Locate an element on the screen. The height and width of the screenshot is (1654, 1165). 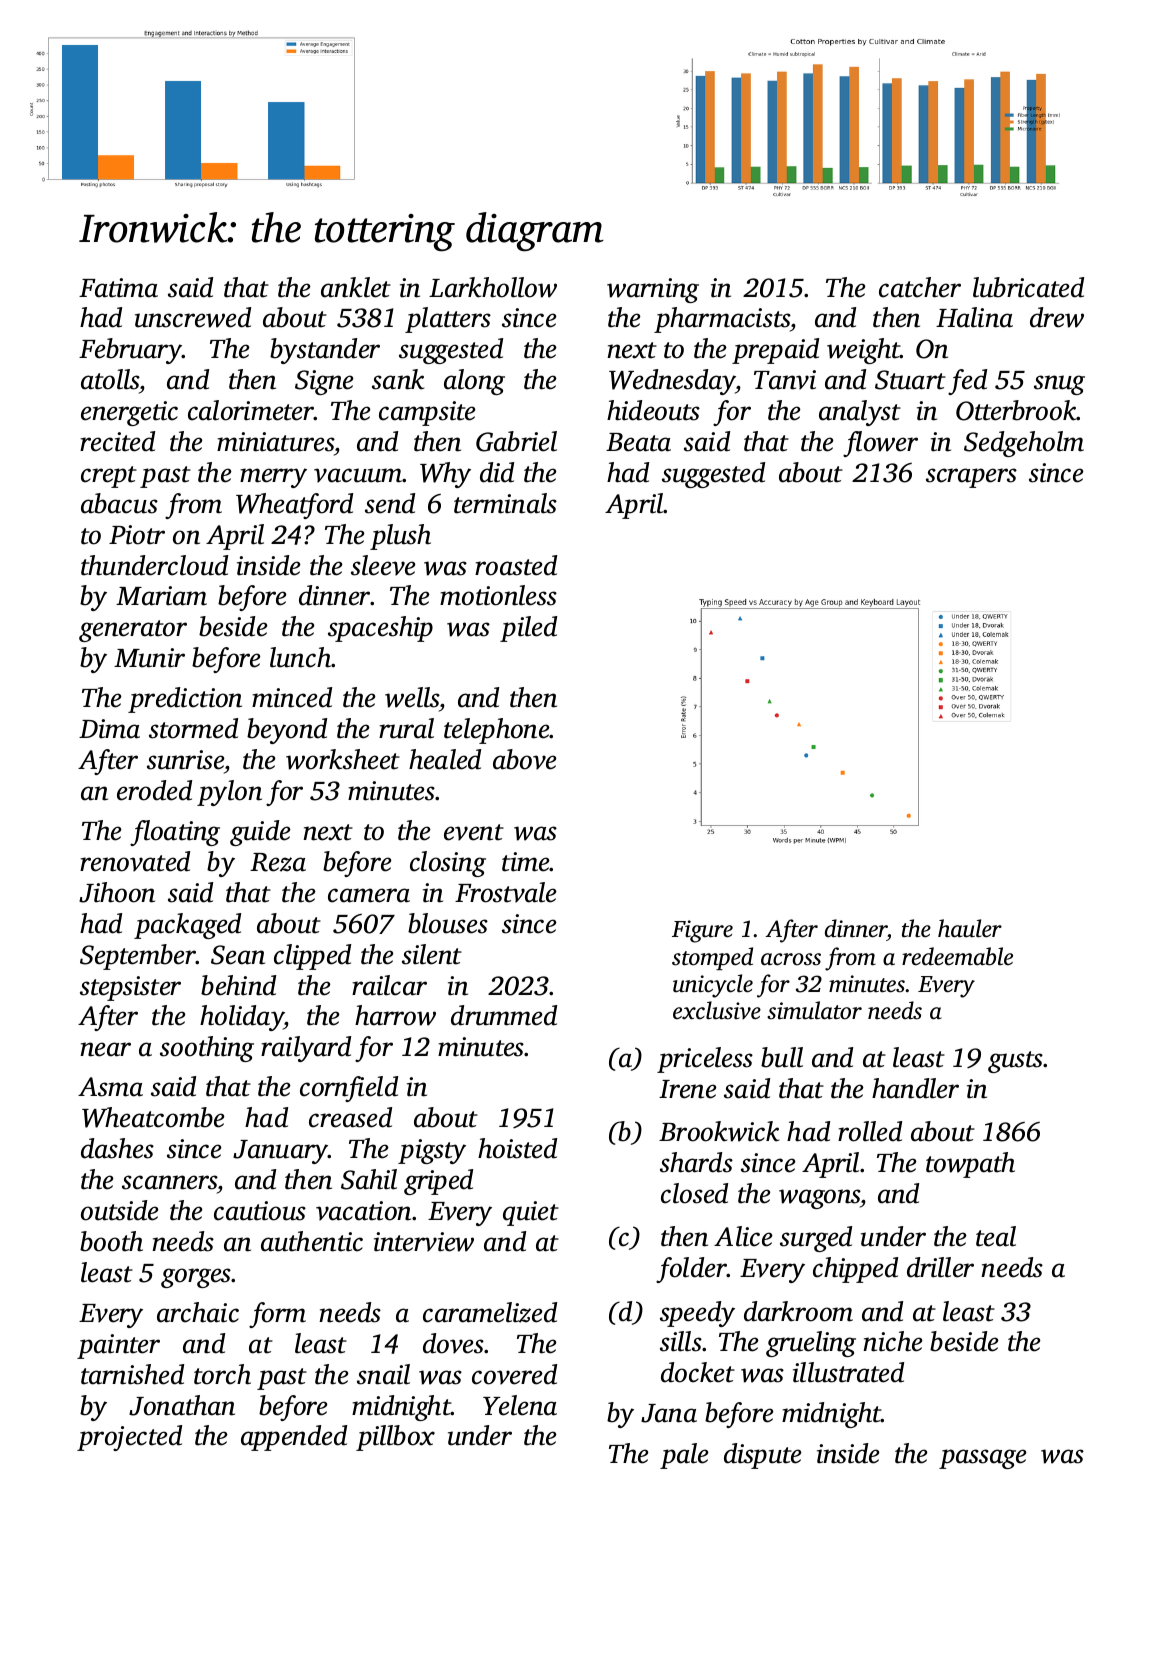
tarnished is located at coordinates (132, 1374).
